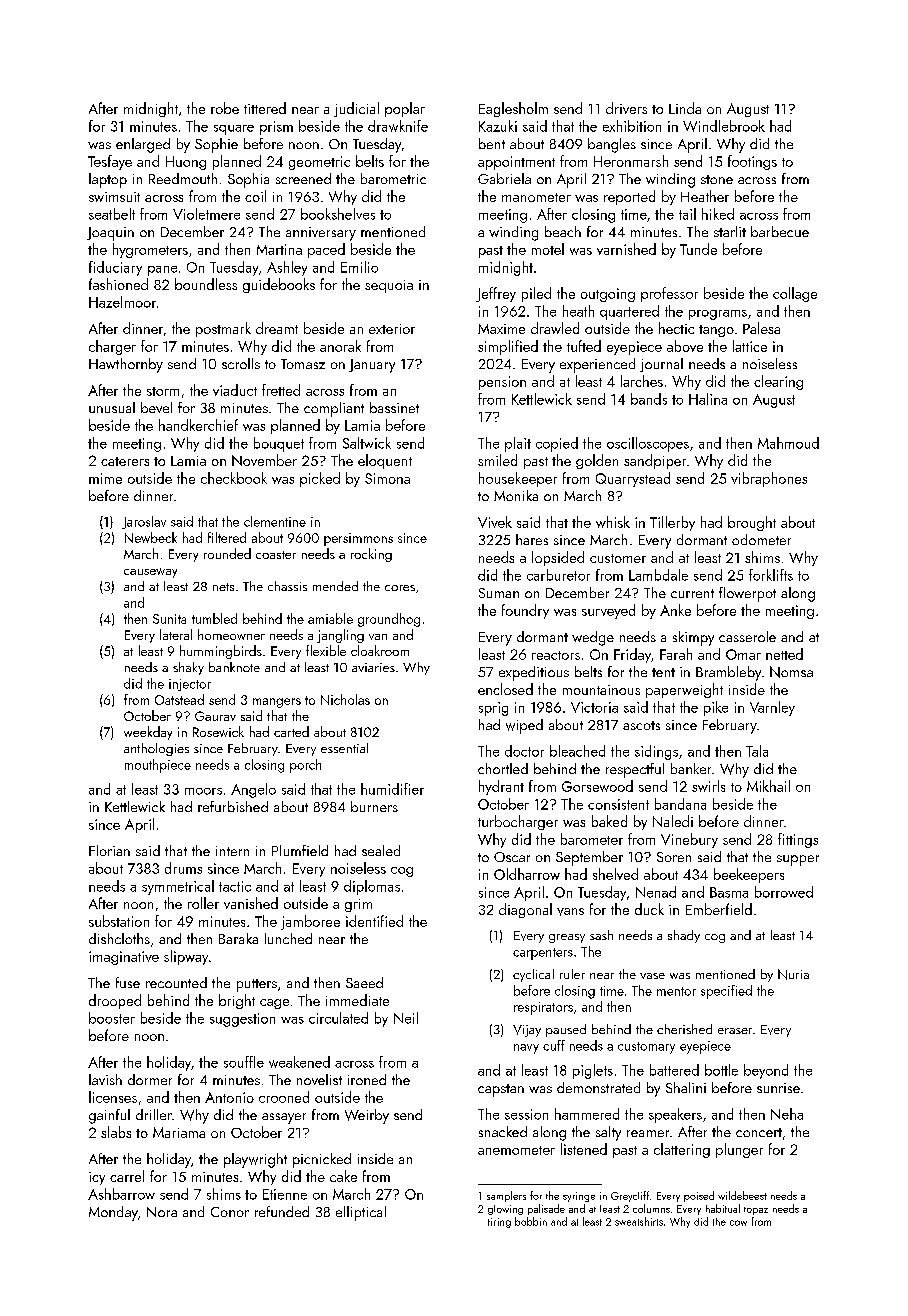 This screenshot has height=1316, width=908. I want to click on Saltwick, so click(367, 443).
